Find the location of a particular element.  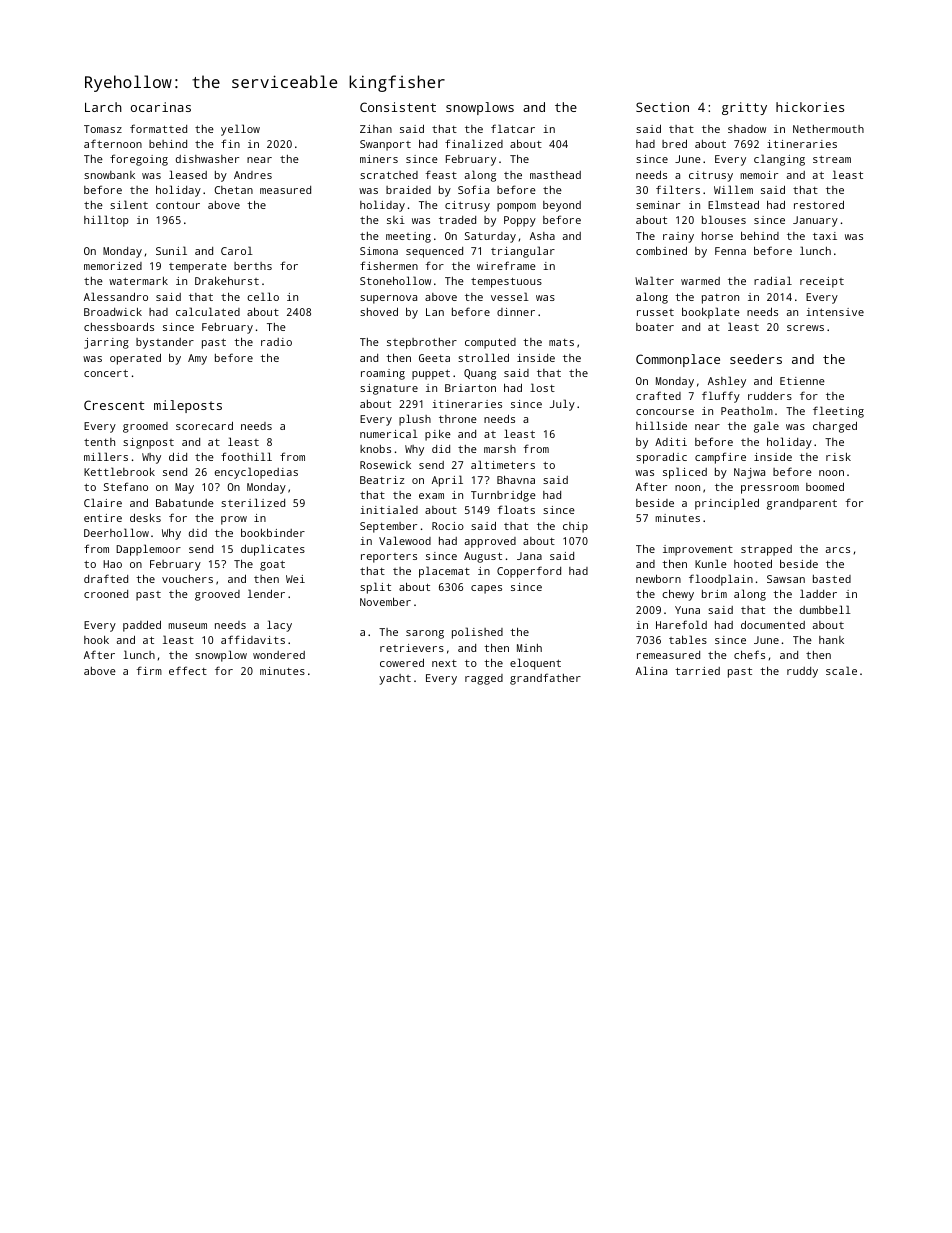

Larch is located at coordinates (103, 107).
